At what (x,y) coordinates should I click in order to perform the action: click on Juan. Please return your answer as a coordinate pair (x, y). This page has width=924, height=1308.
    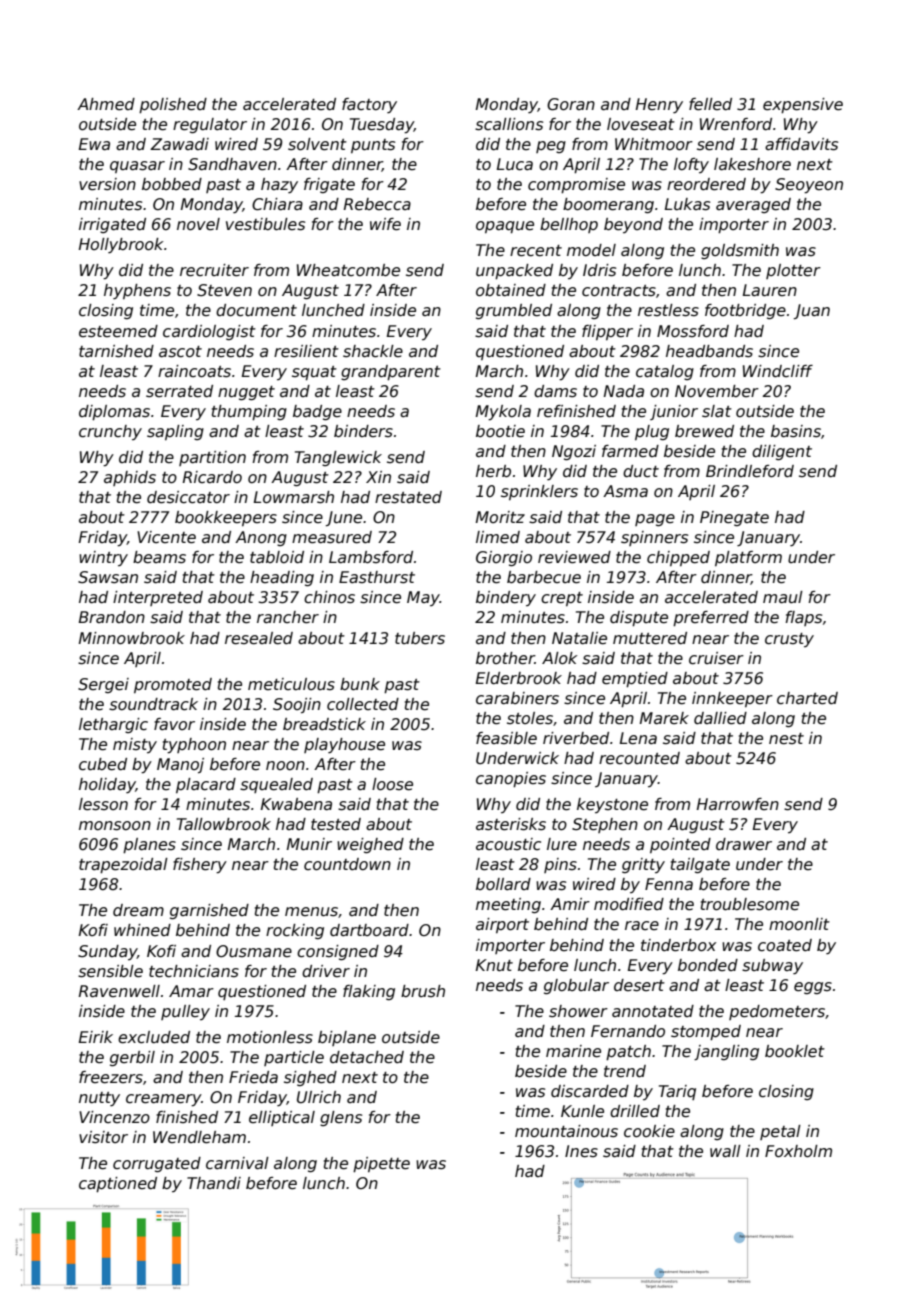
    Looking at the image, I should click on (812, 311).
